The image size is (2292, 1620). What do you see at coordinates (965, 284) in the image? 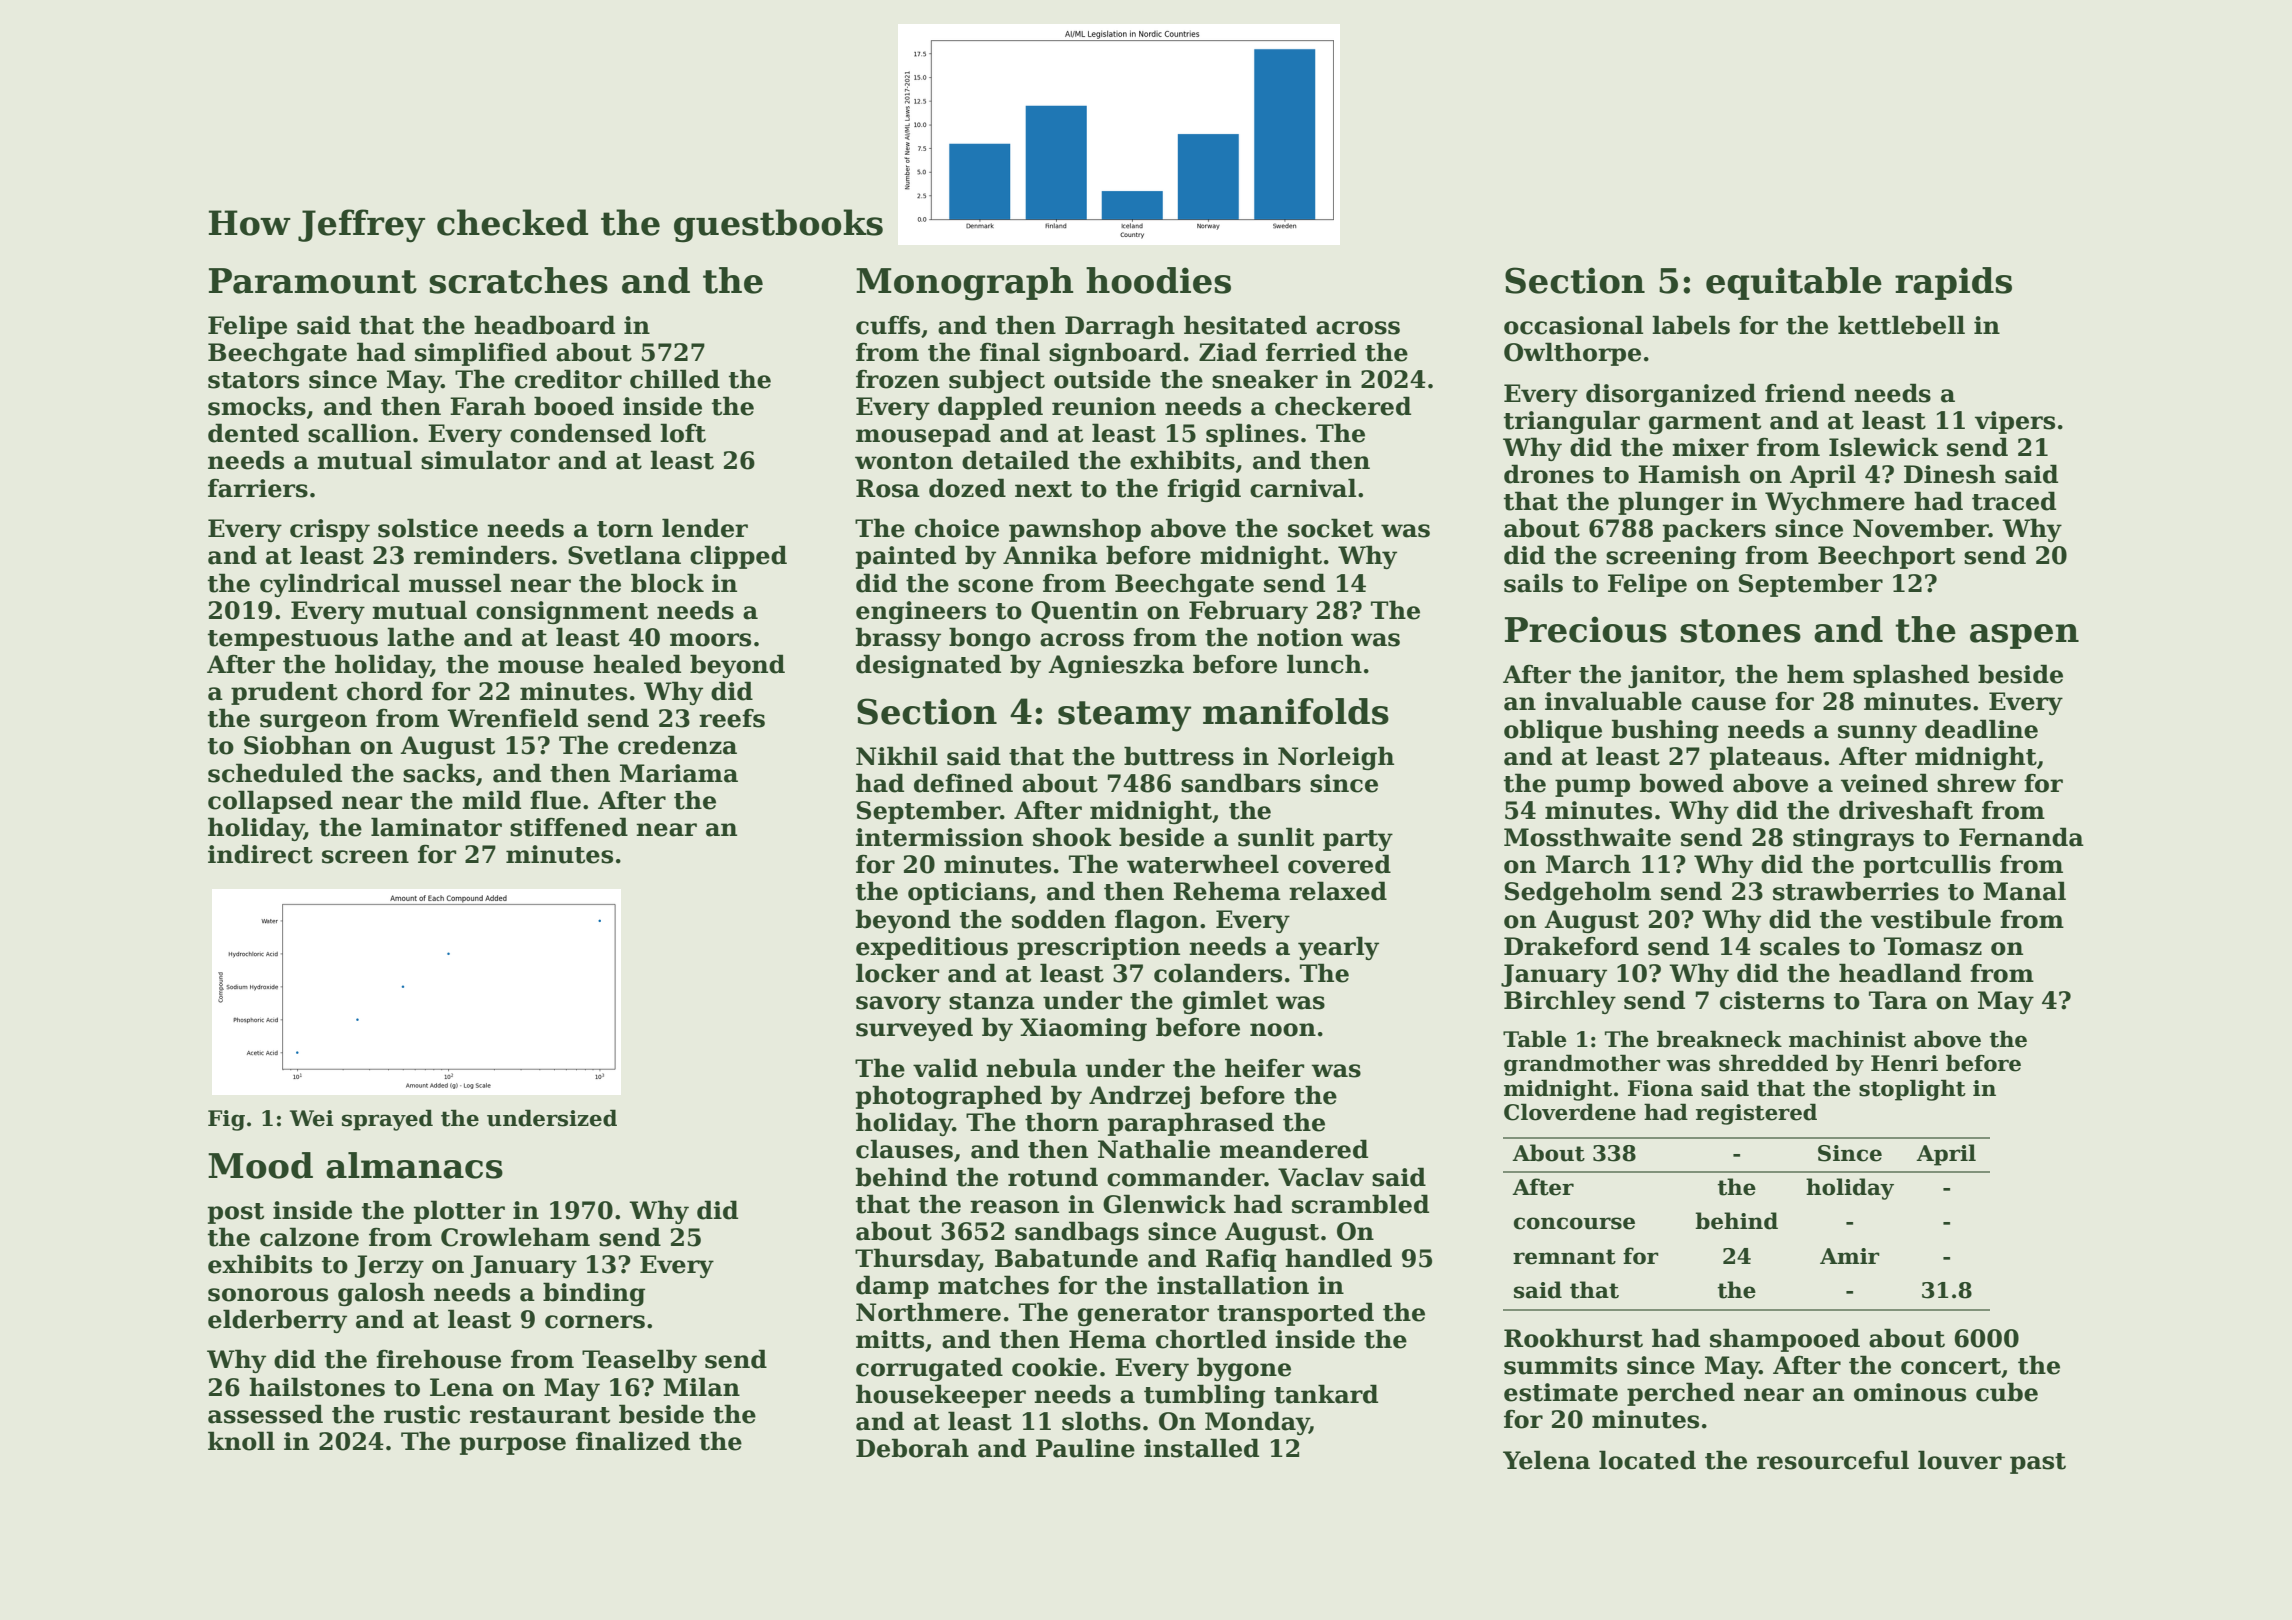
I see `Monograph` at bounding box center [965, 284].
